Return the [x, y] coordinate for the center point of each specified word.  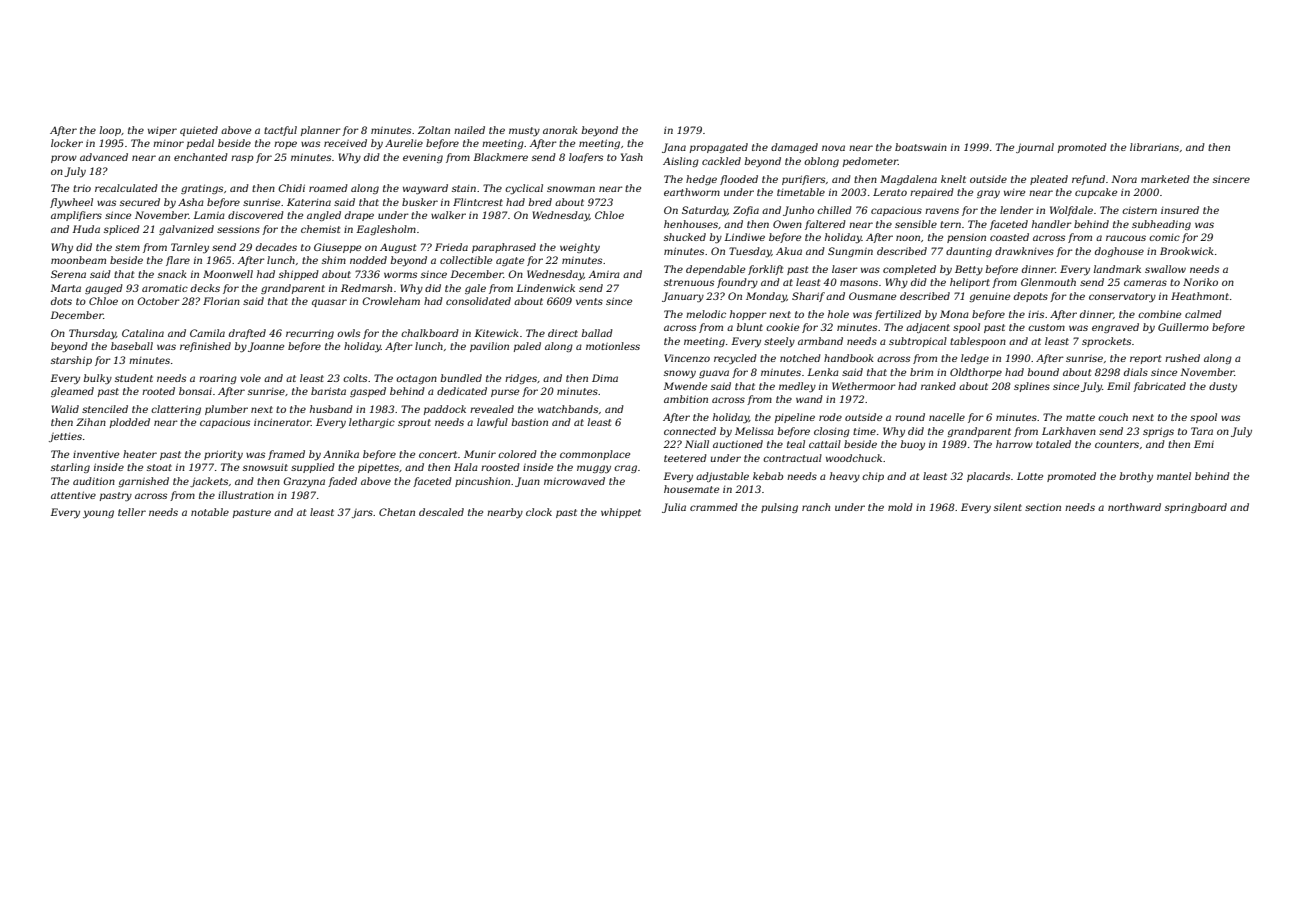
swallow [1165, 269]
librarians [1154, 147]
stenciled [105, 409]
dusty [1223, 387]
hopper [748, 315]
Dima [605, 378]
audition [94, 481]
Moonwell [228, 274]
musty [524, 131]
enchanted [201, 157]
